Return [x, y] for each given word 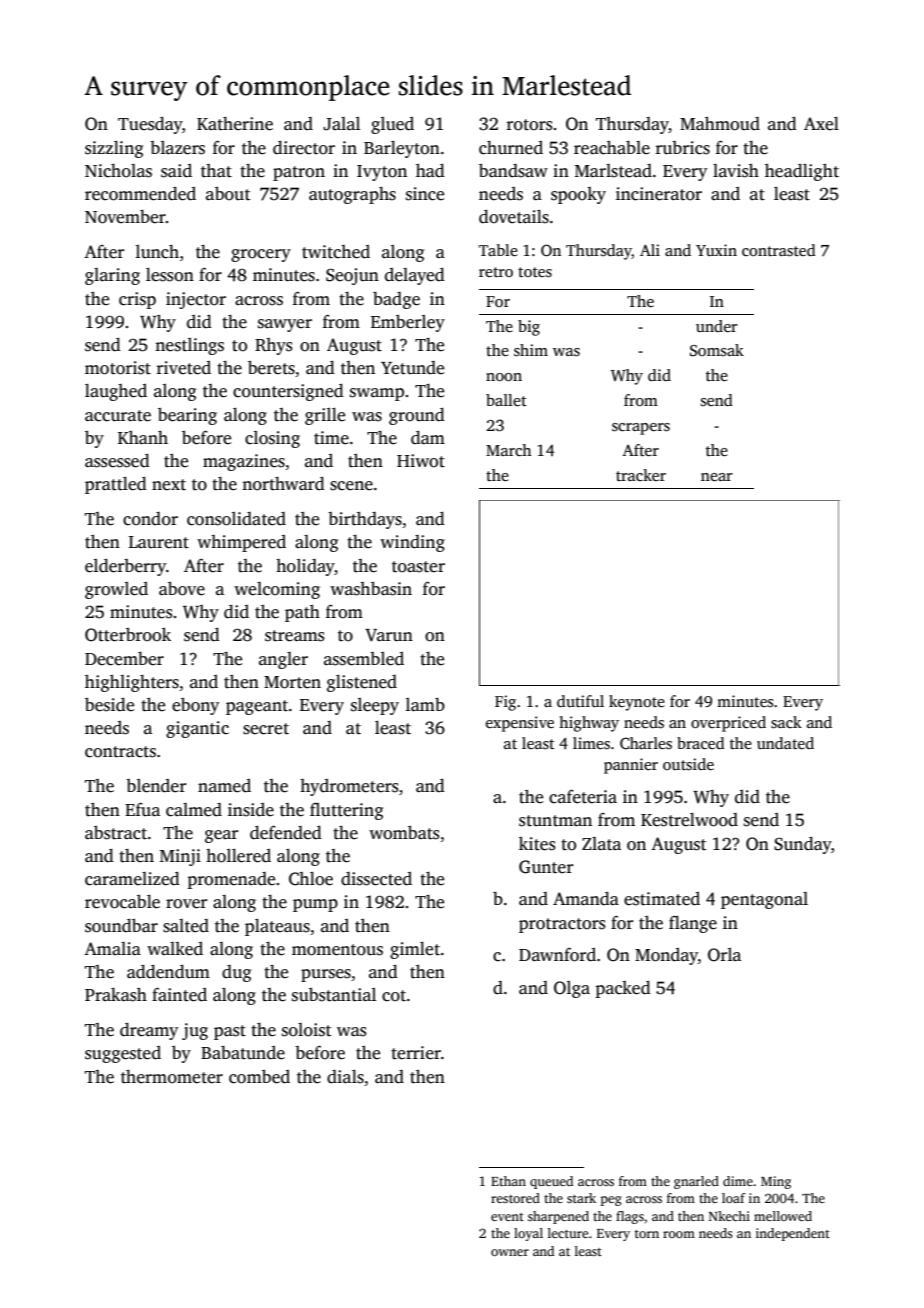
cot [394, 996]
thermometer [172, 1077]
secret [266, 729]
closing [272, 439]
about [228, 194]
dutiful [580, 701]
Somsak [717, 350]
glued [392, 125]
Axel [821, 124]
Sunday [802, 845]
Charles [646, 743]
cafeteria [583, 797]
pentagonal [764, 900]
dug [236, 973]
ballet [506, 400]
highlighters [132, 683]
